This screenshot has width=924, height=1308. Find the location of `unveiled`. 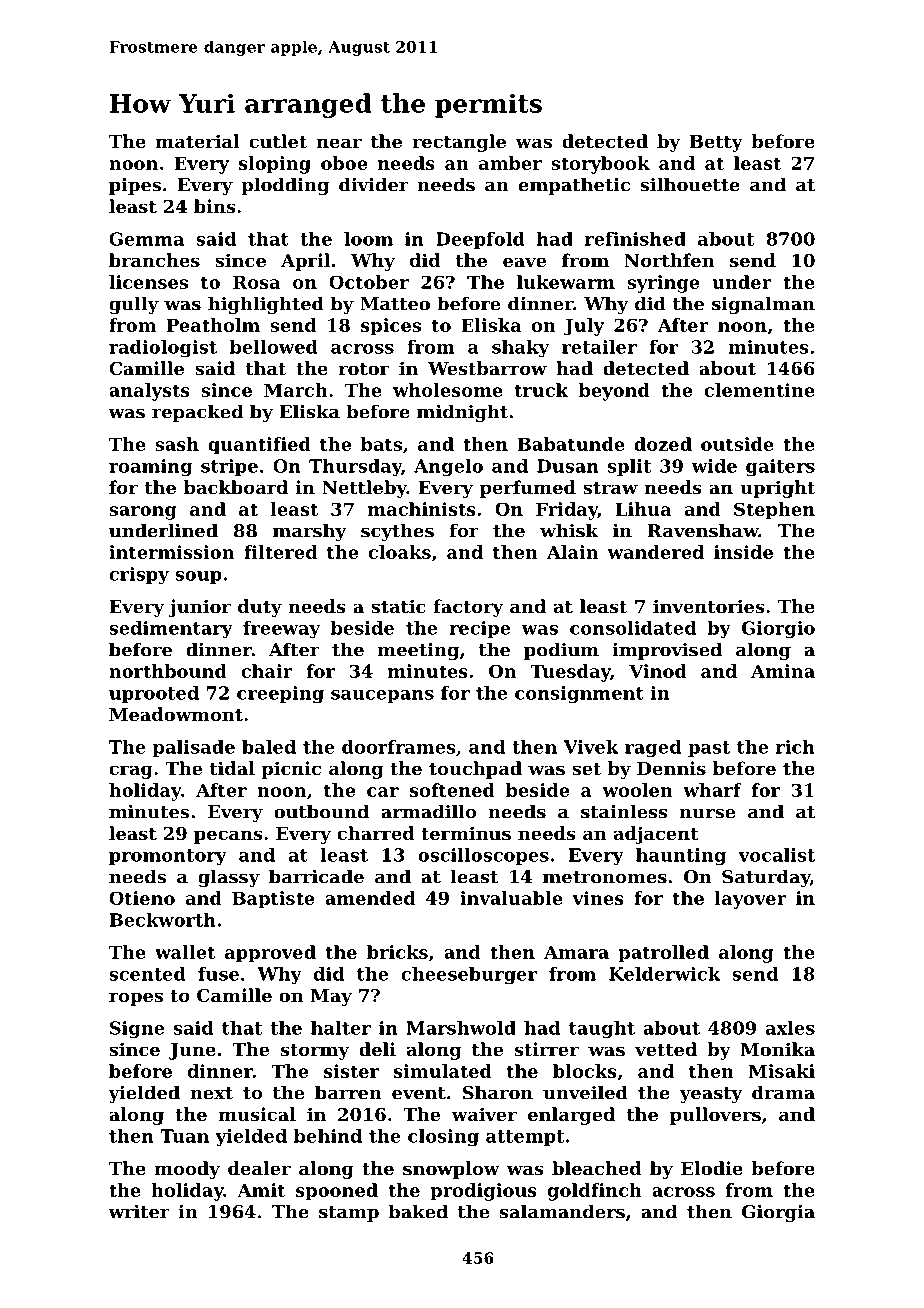

unveiled is located at coordinates (585, 1092).
